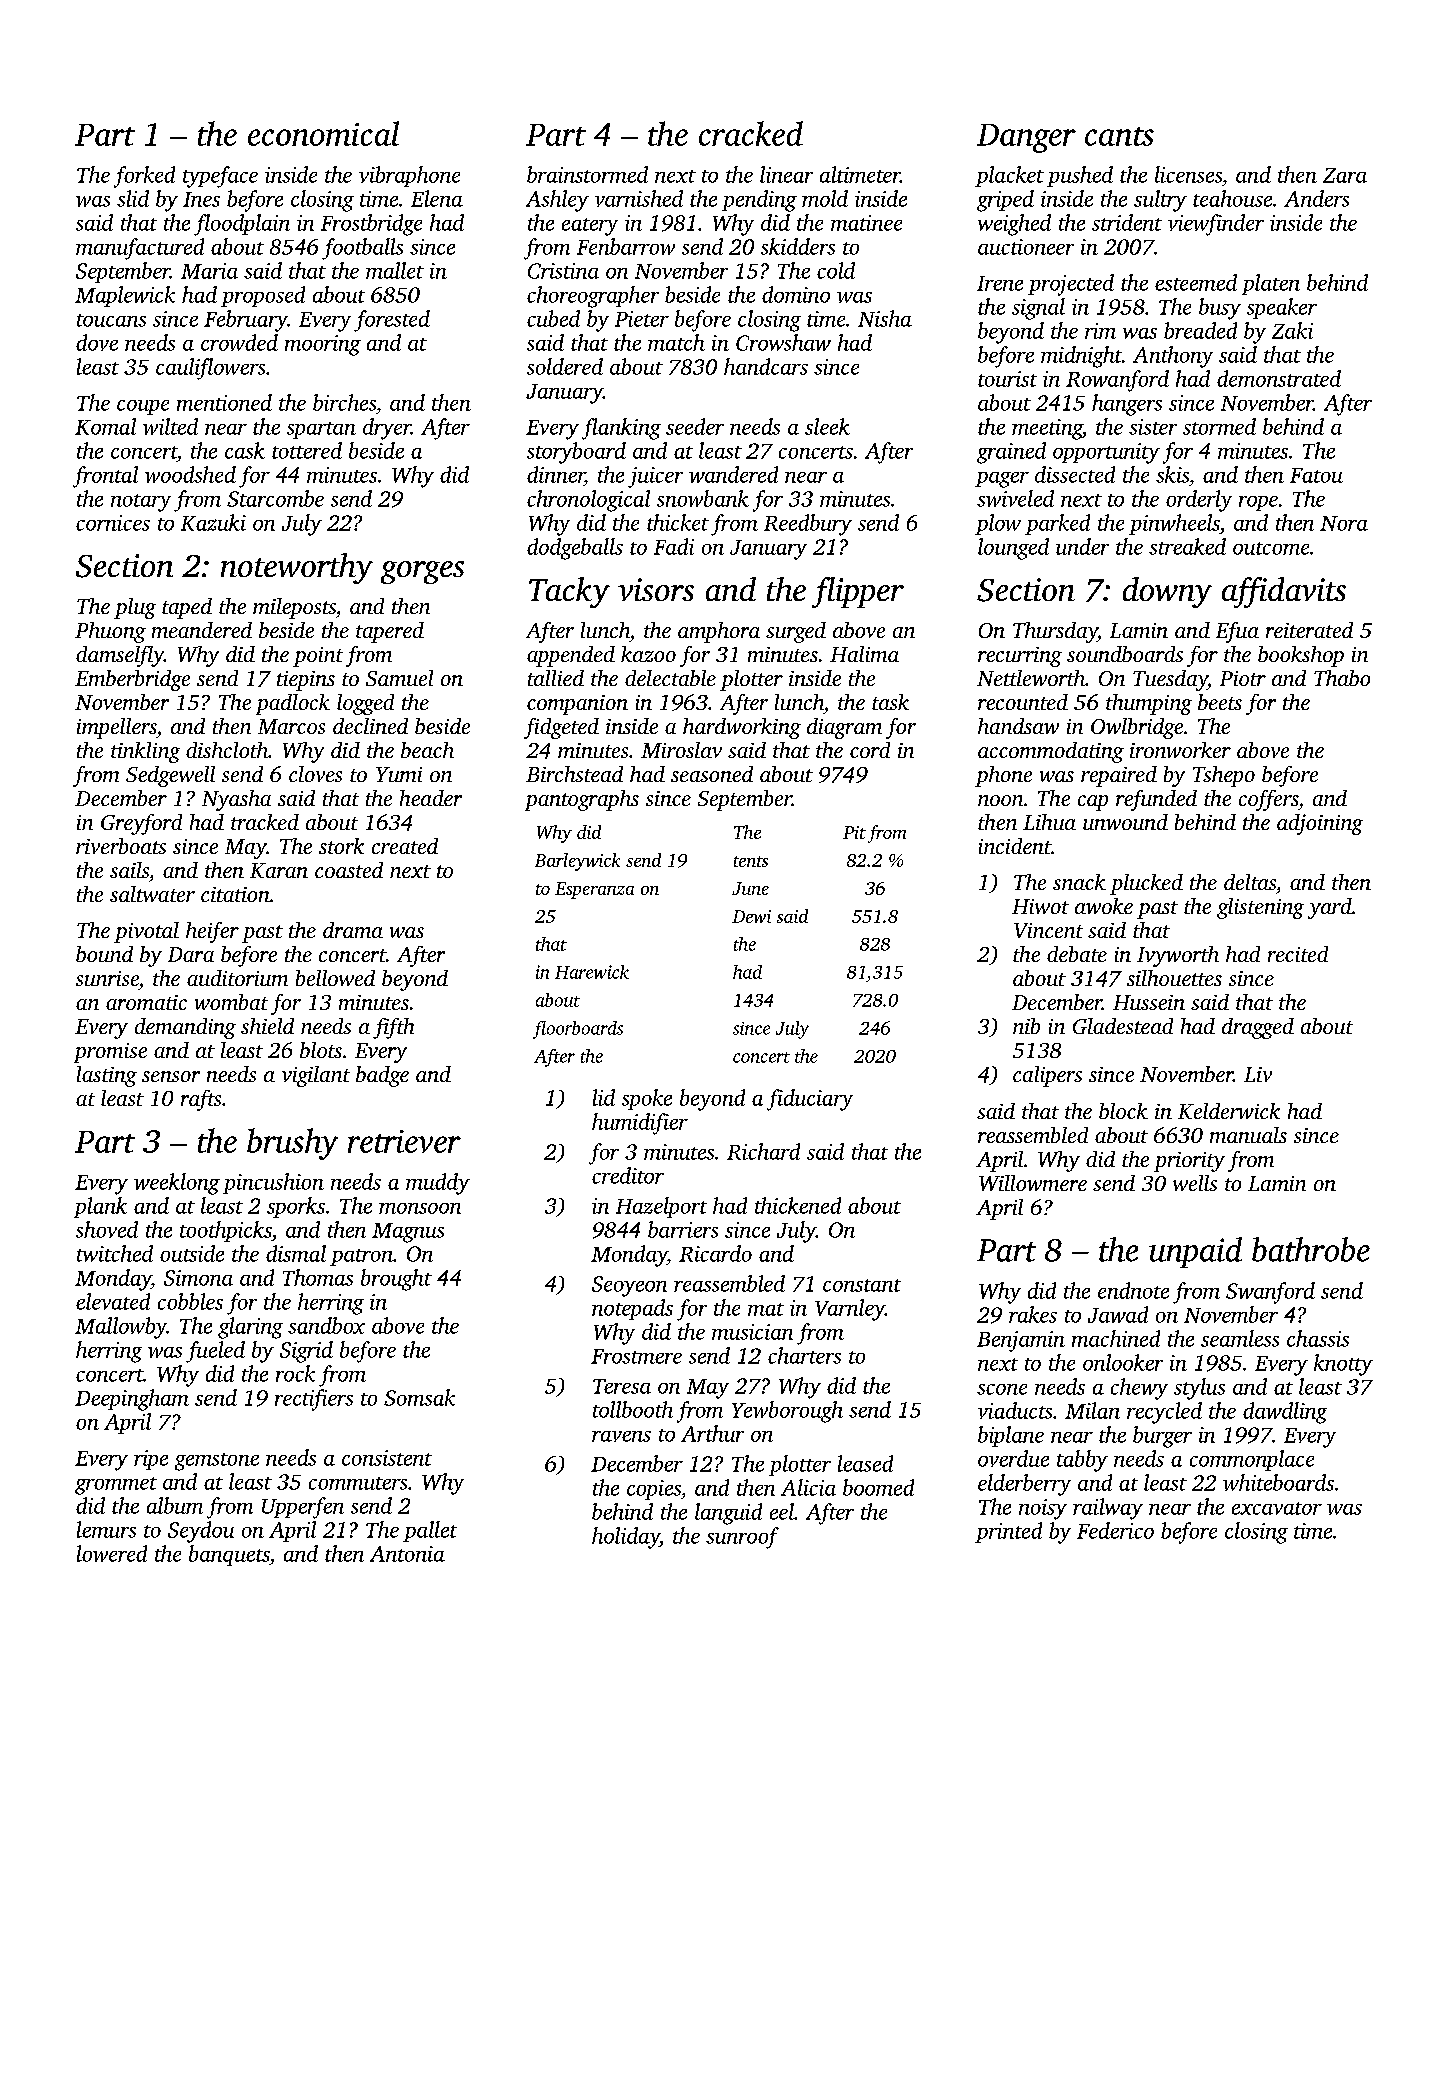 This document has height=2100, width=1450. Describe the element at coordinates (1195, 1252) in the document. I see `unpaid` at that location.
